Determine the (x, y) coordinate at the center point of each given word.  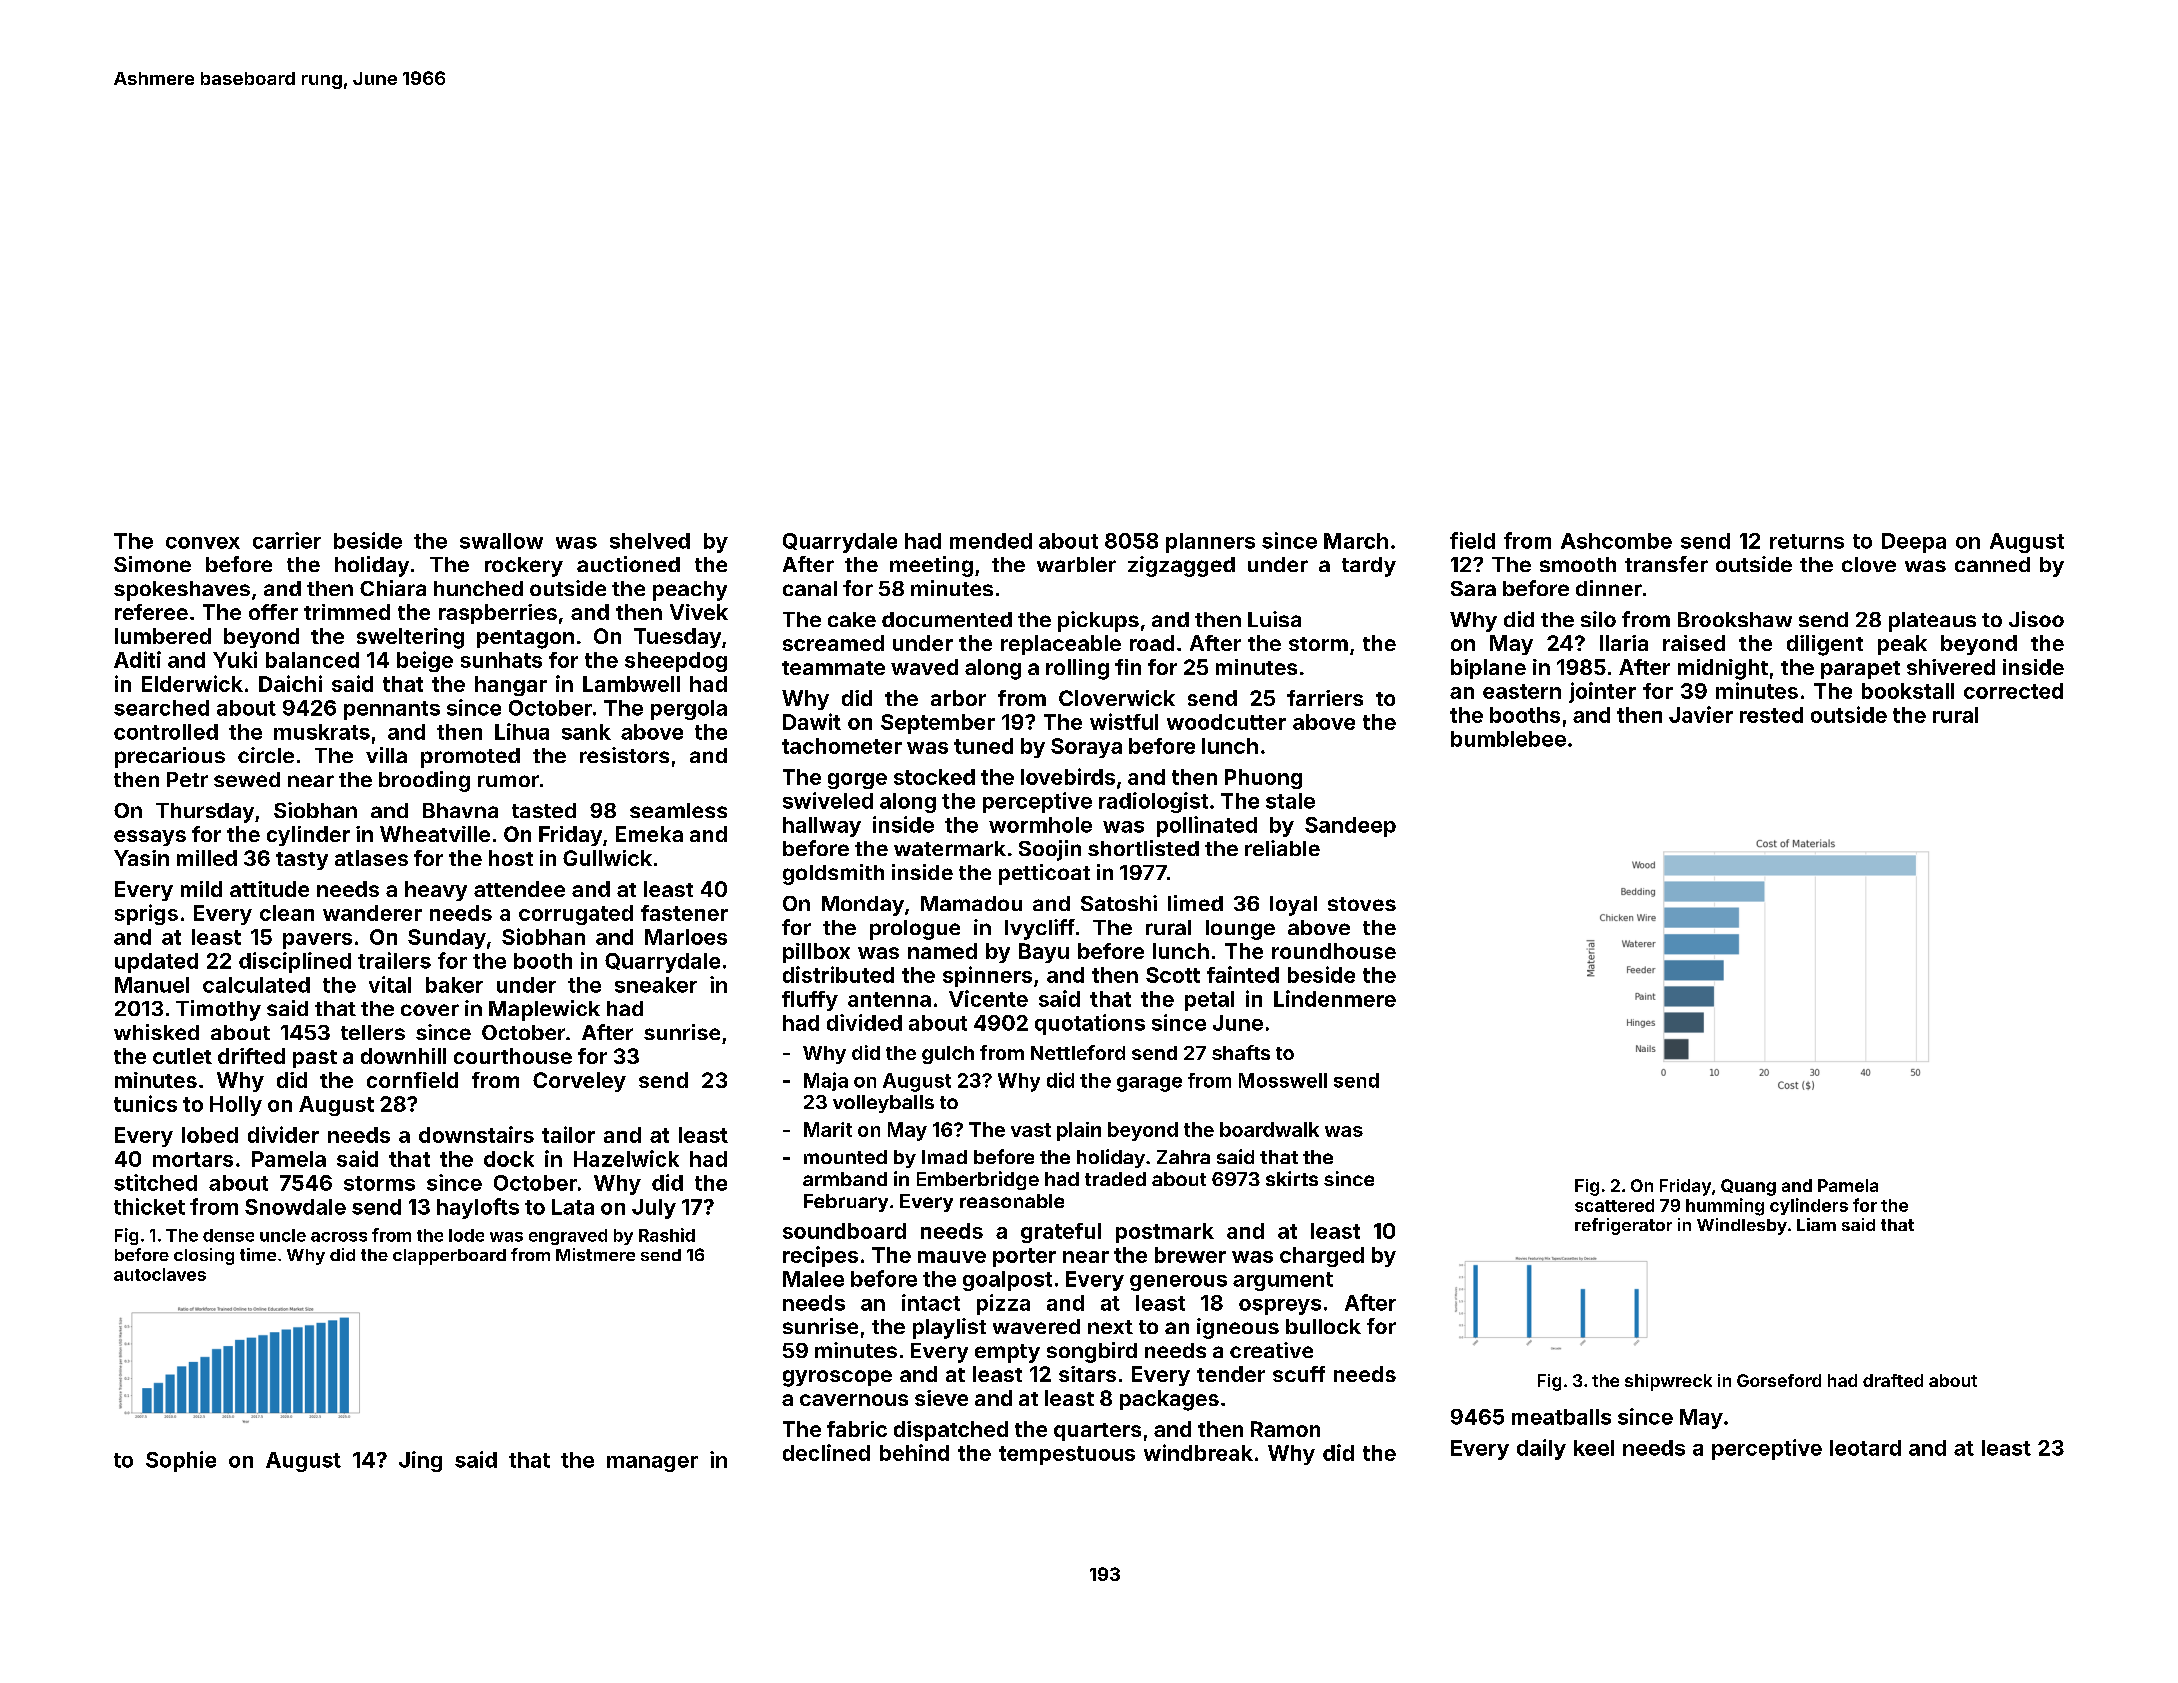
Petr (187, 779)
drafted (1893, 1380)
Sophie (181, 1461)
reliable (1282, 848)
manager (652, 1464)
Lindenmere (1335, 998)
